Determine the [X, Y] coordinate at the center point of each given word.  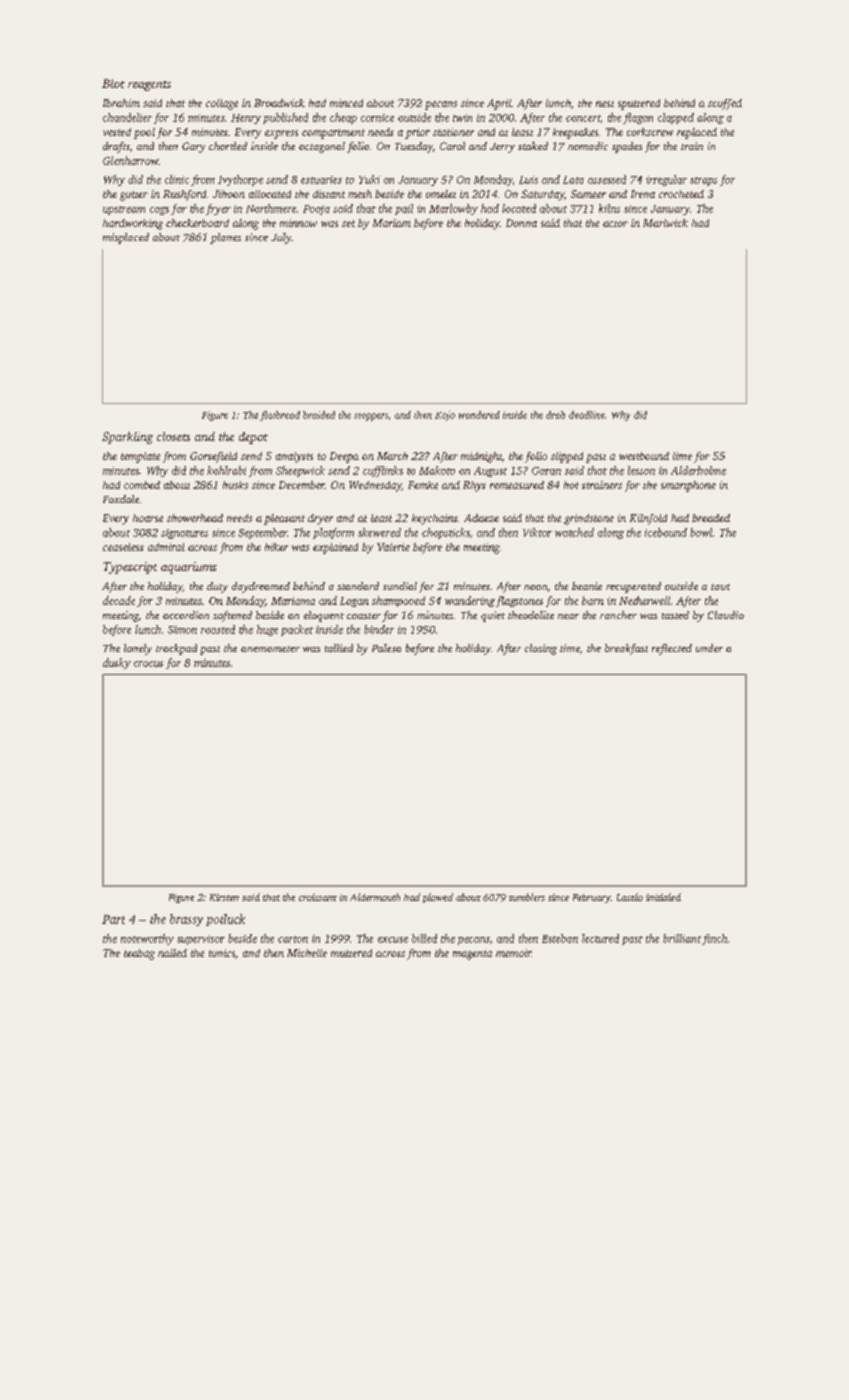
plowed [438, 898]
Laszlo [630, 897]
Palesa [386, 648]
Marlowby [453, 209]
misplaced [126, 238]
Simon [182, 630]
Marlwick [665, 223]
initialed [663, 897]
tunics [222, 953]
